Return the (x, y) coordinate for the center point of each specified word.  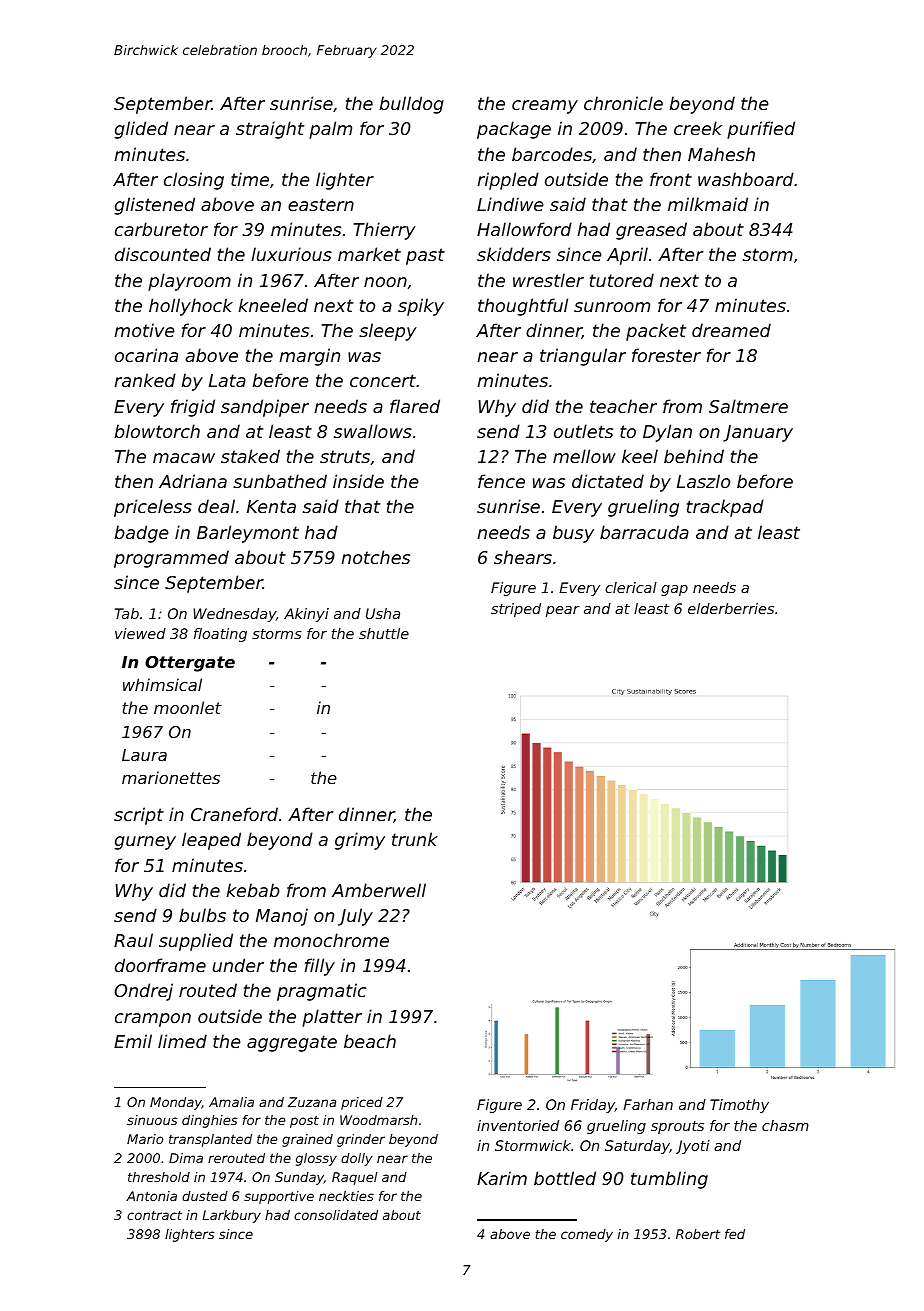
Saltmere (748, 406)
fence (501, 481)
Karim (502, 1178)
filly (320, 967)
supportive (279, 1197)
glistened (154, 206)
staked (250, 456)
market (369, 254)
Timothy (739, 1106)
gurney (145, 843)
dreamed (731, 330)
